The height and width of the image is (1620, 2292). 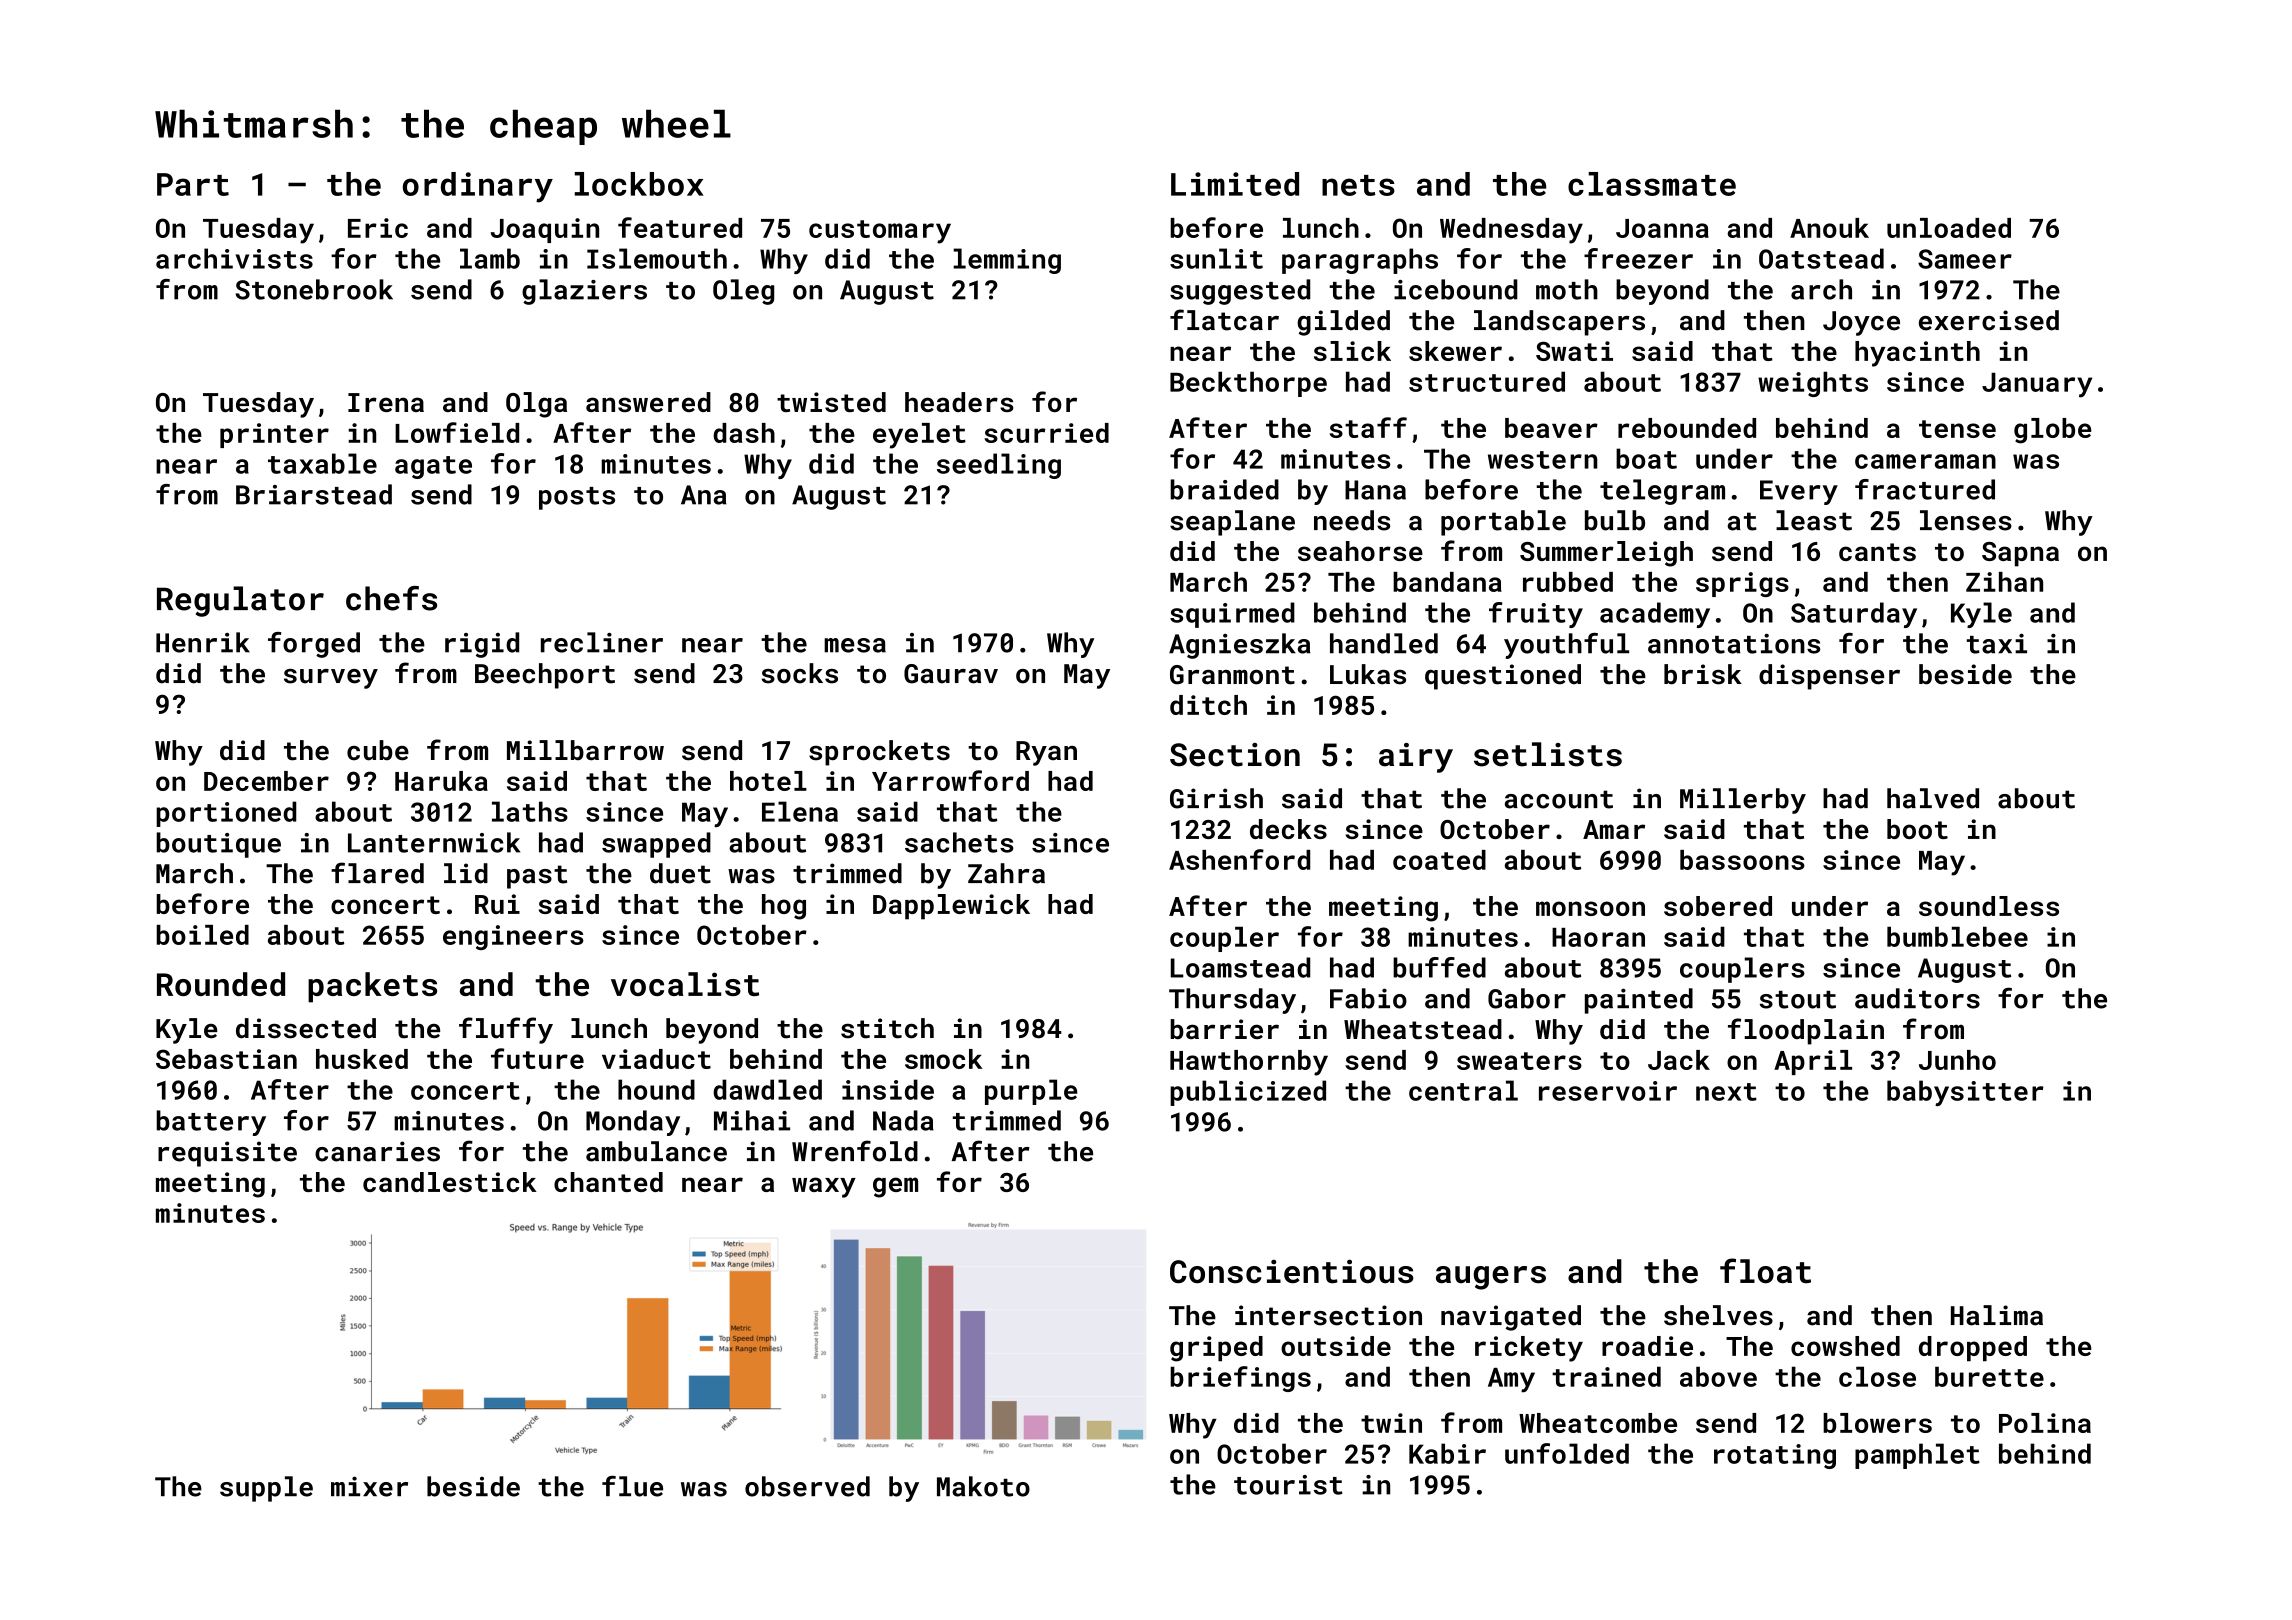 What do you see at coordinates (1997, 1315) in the image?
I see `Halima` at bounding box center [1997, 1315].
